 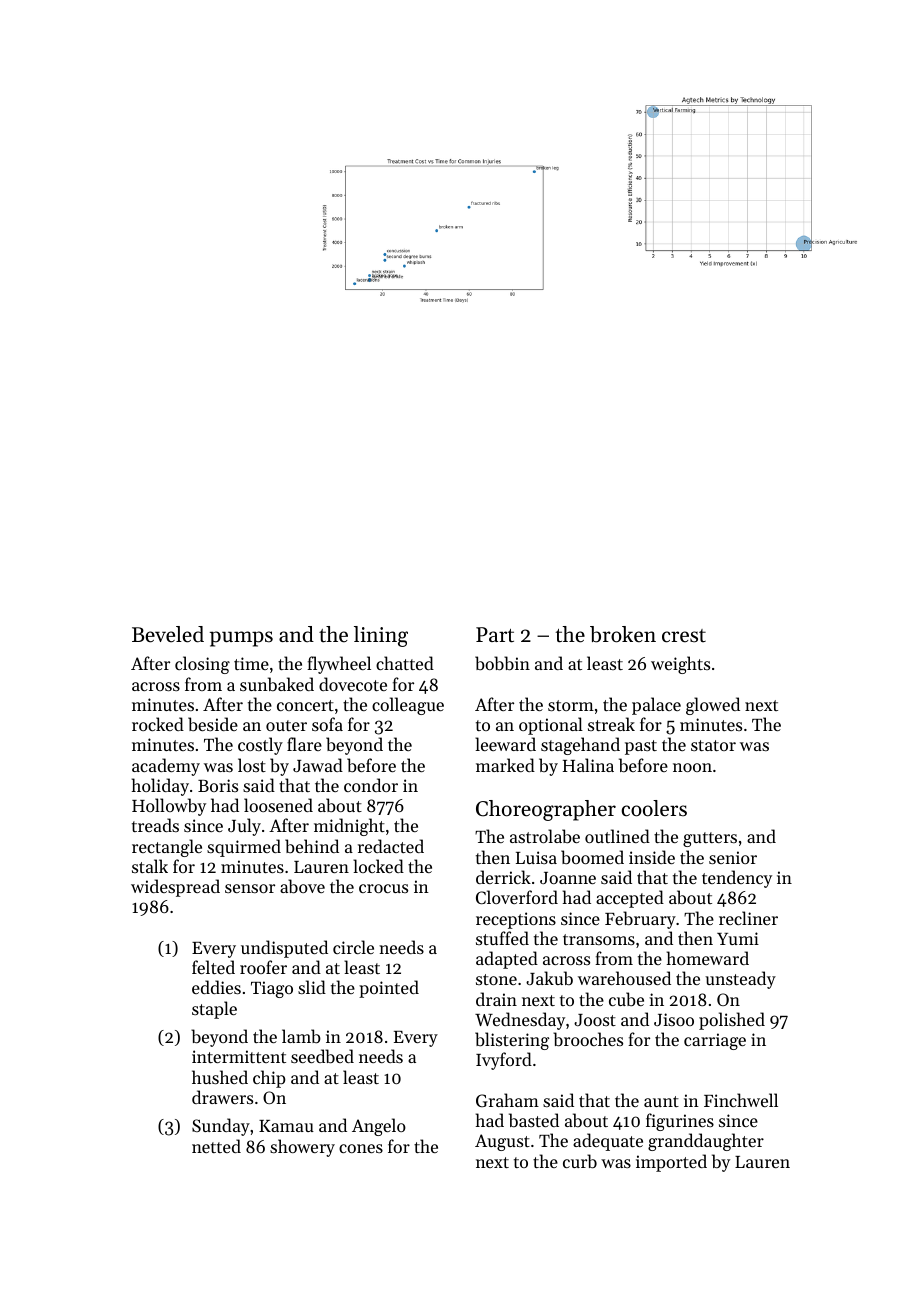 What do you see at coordinates (166, 767) in the image?
I see `academy` at bounding box center [166, 767].
